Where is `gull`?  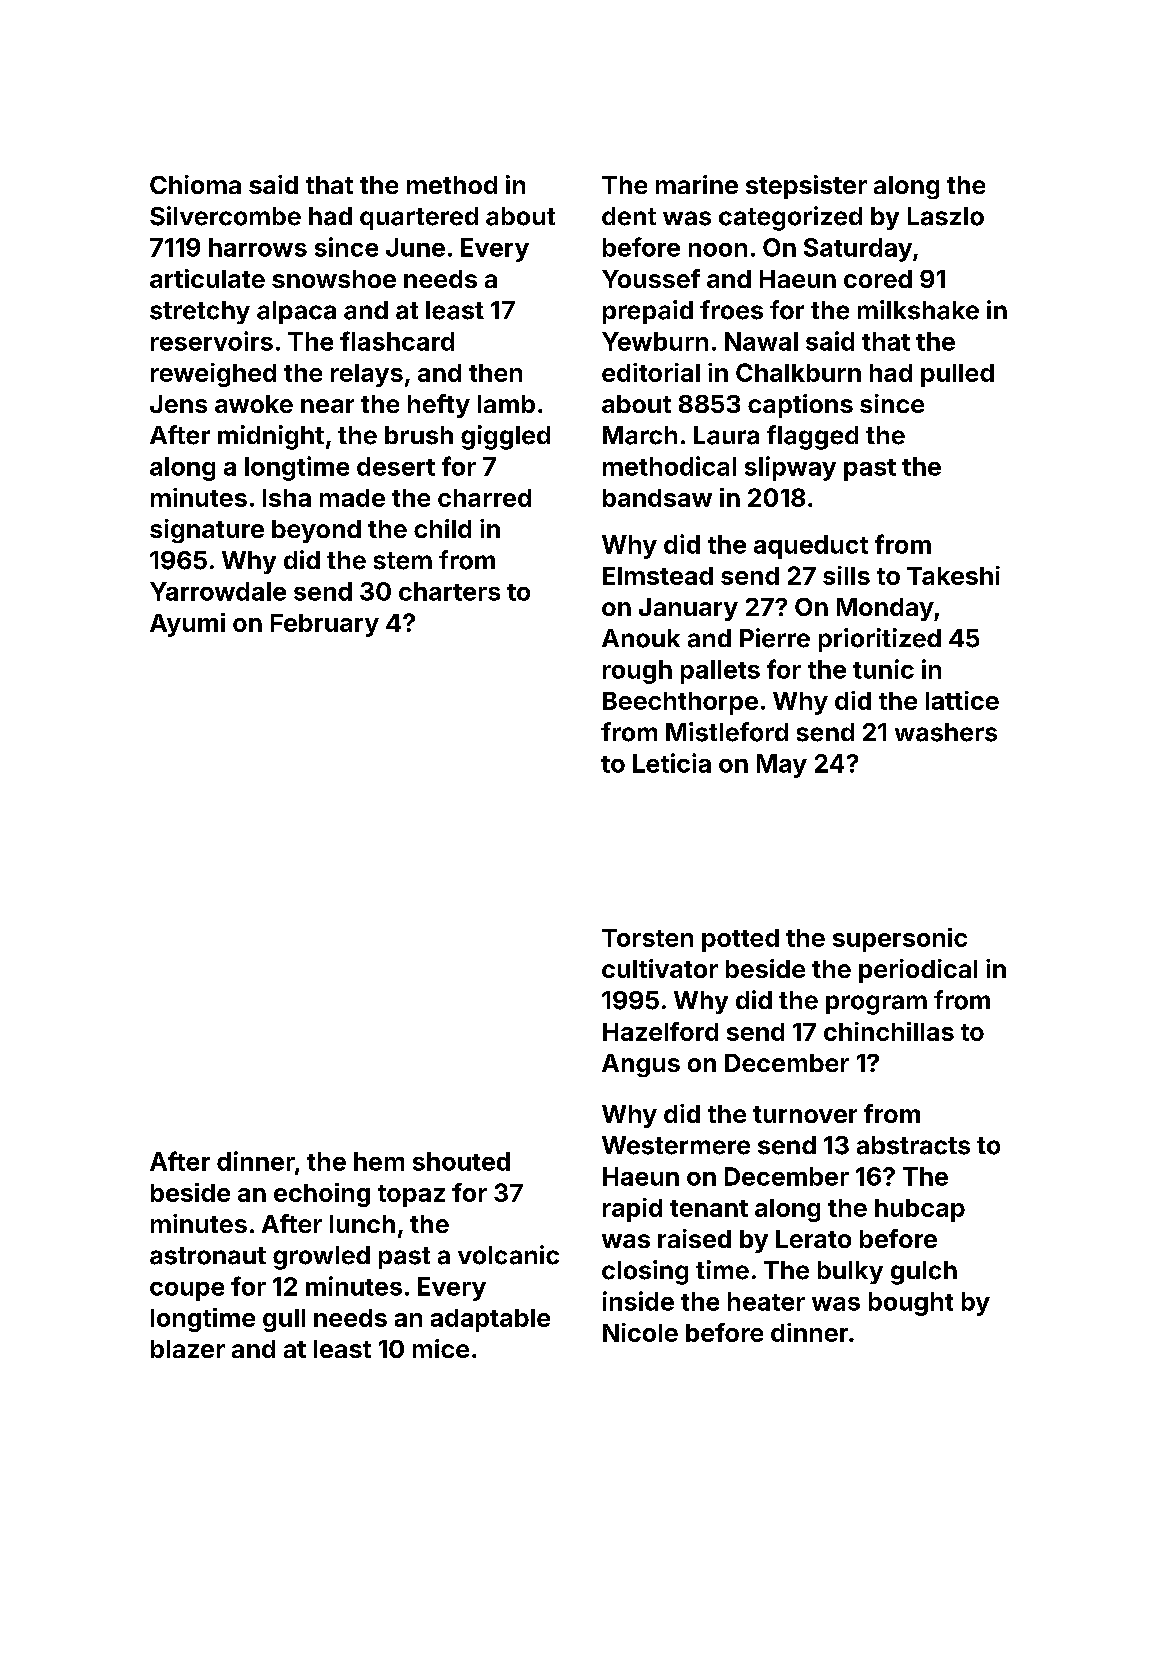 gull is located at coordinates (284, 1320).
